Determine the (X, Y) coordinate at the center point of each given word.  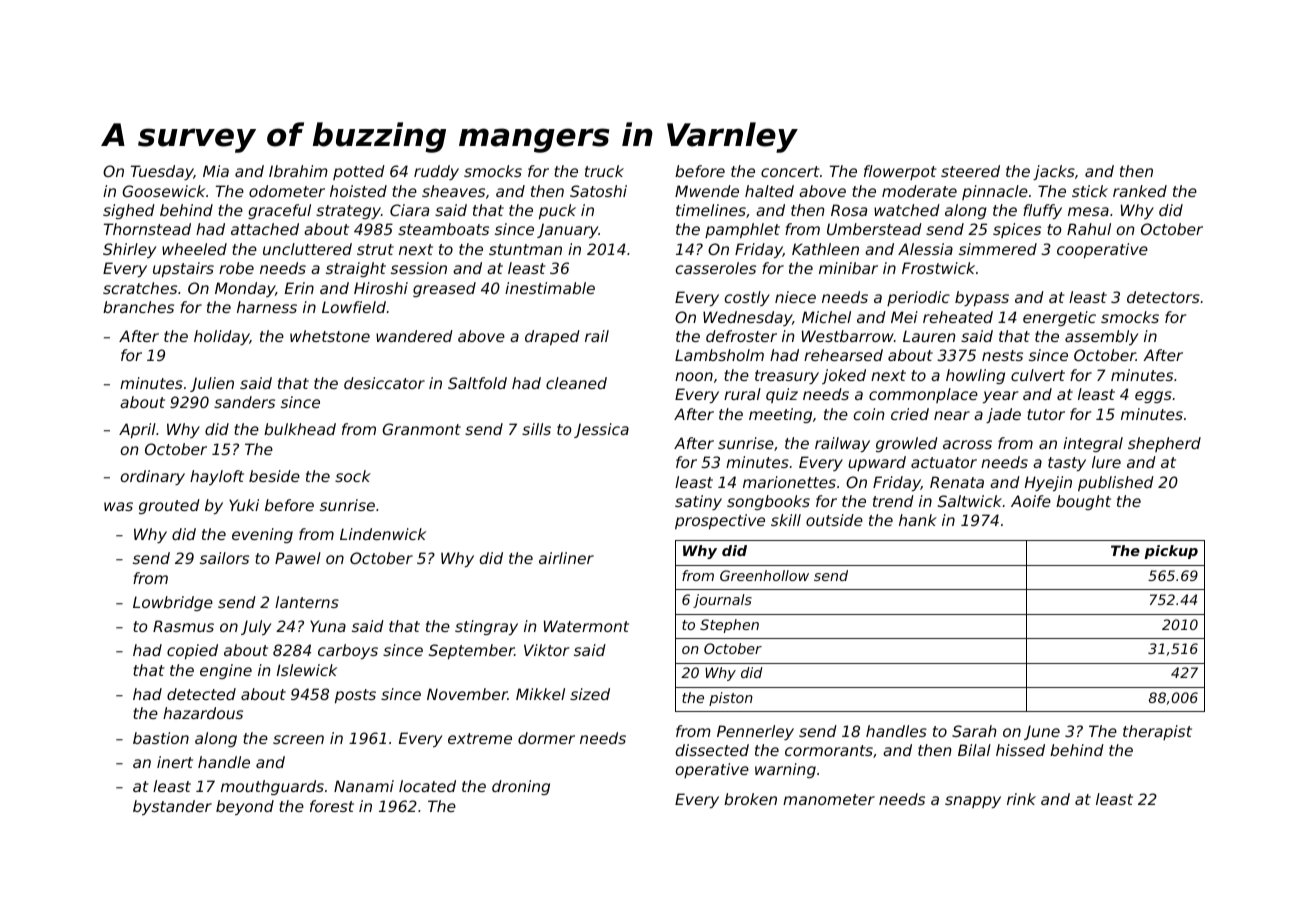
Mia (216, 171)
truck (604, 171)
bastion (161, 738)
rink (1021, 799)
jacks (1054, 172)
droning (521, 787)
